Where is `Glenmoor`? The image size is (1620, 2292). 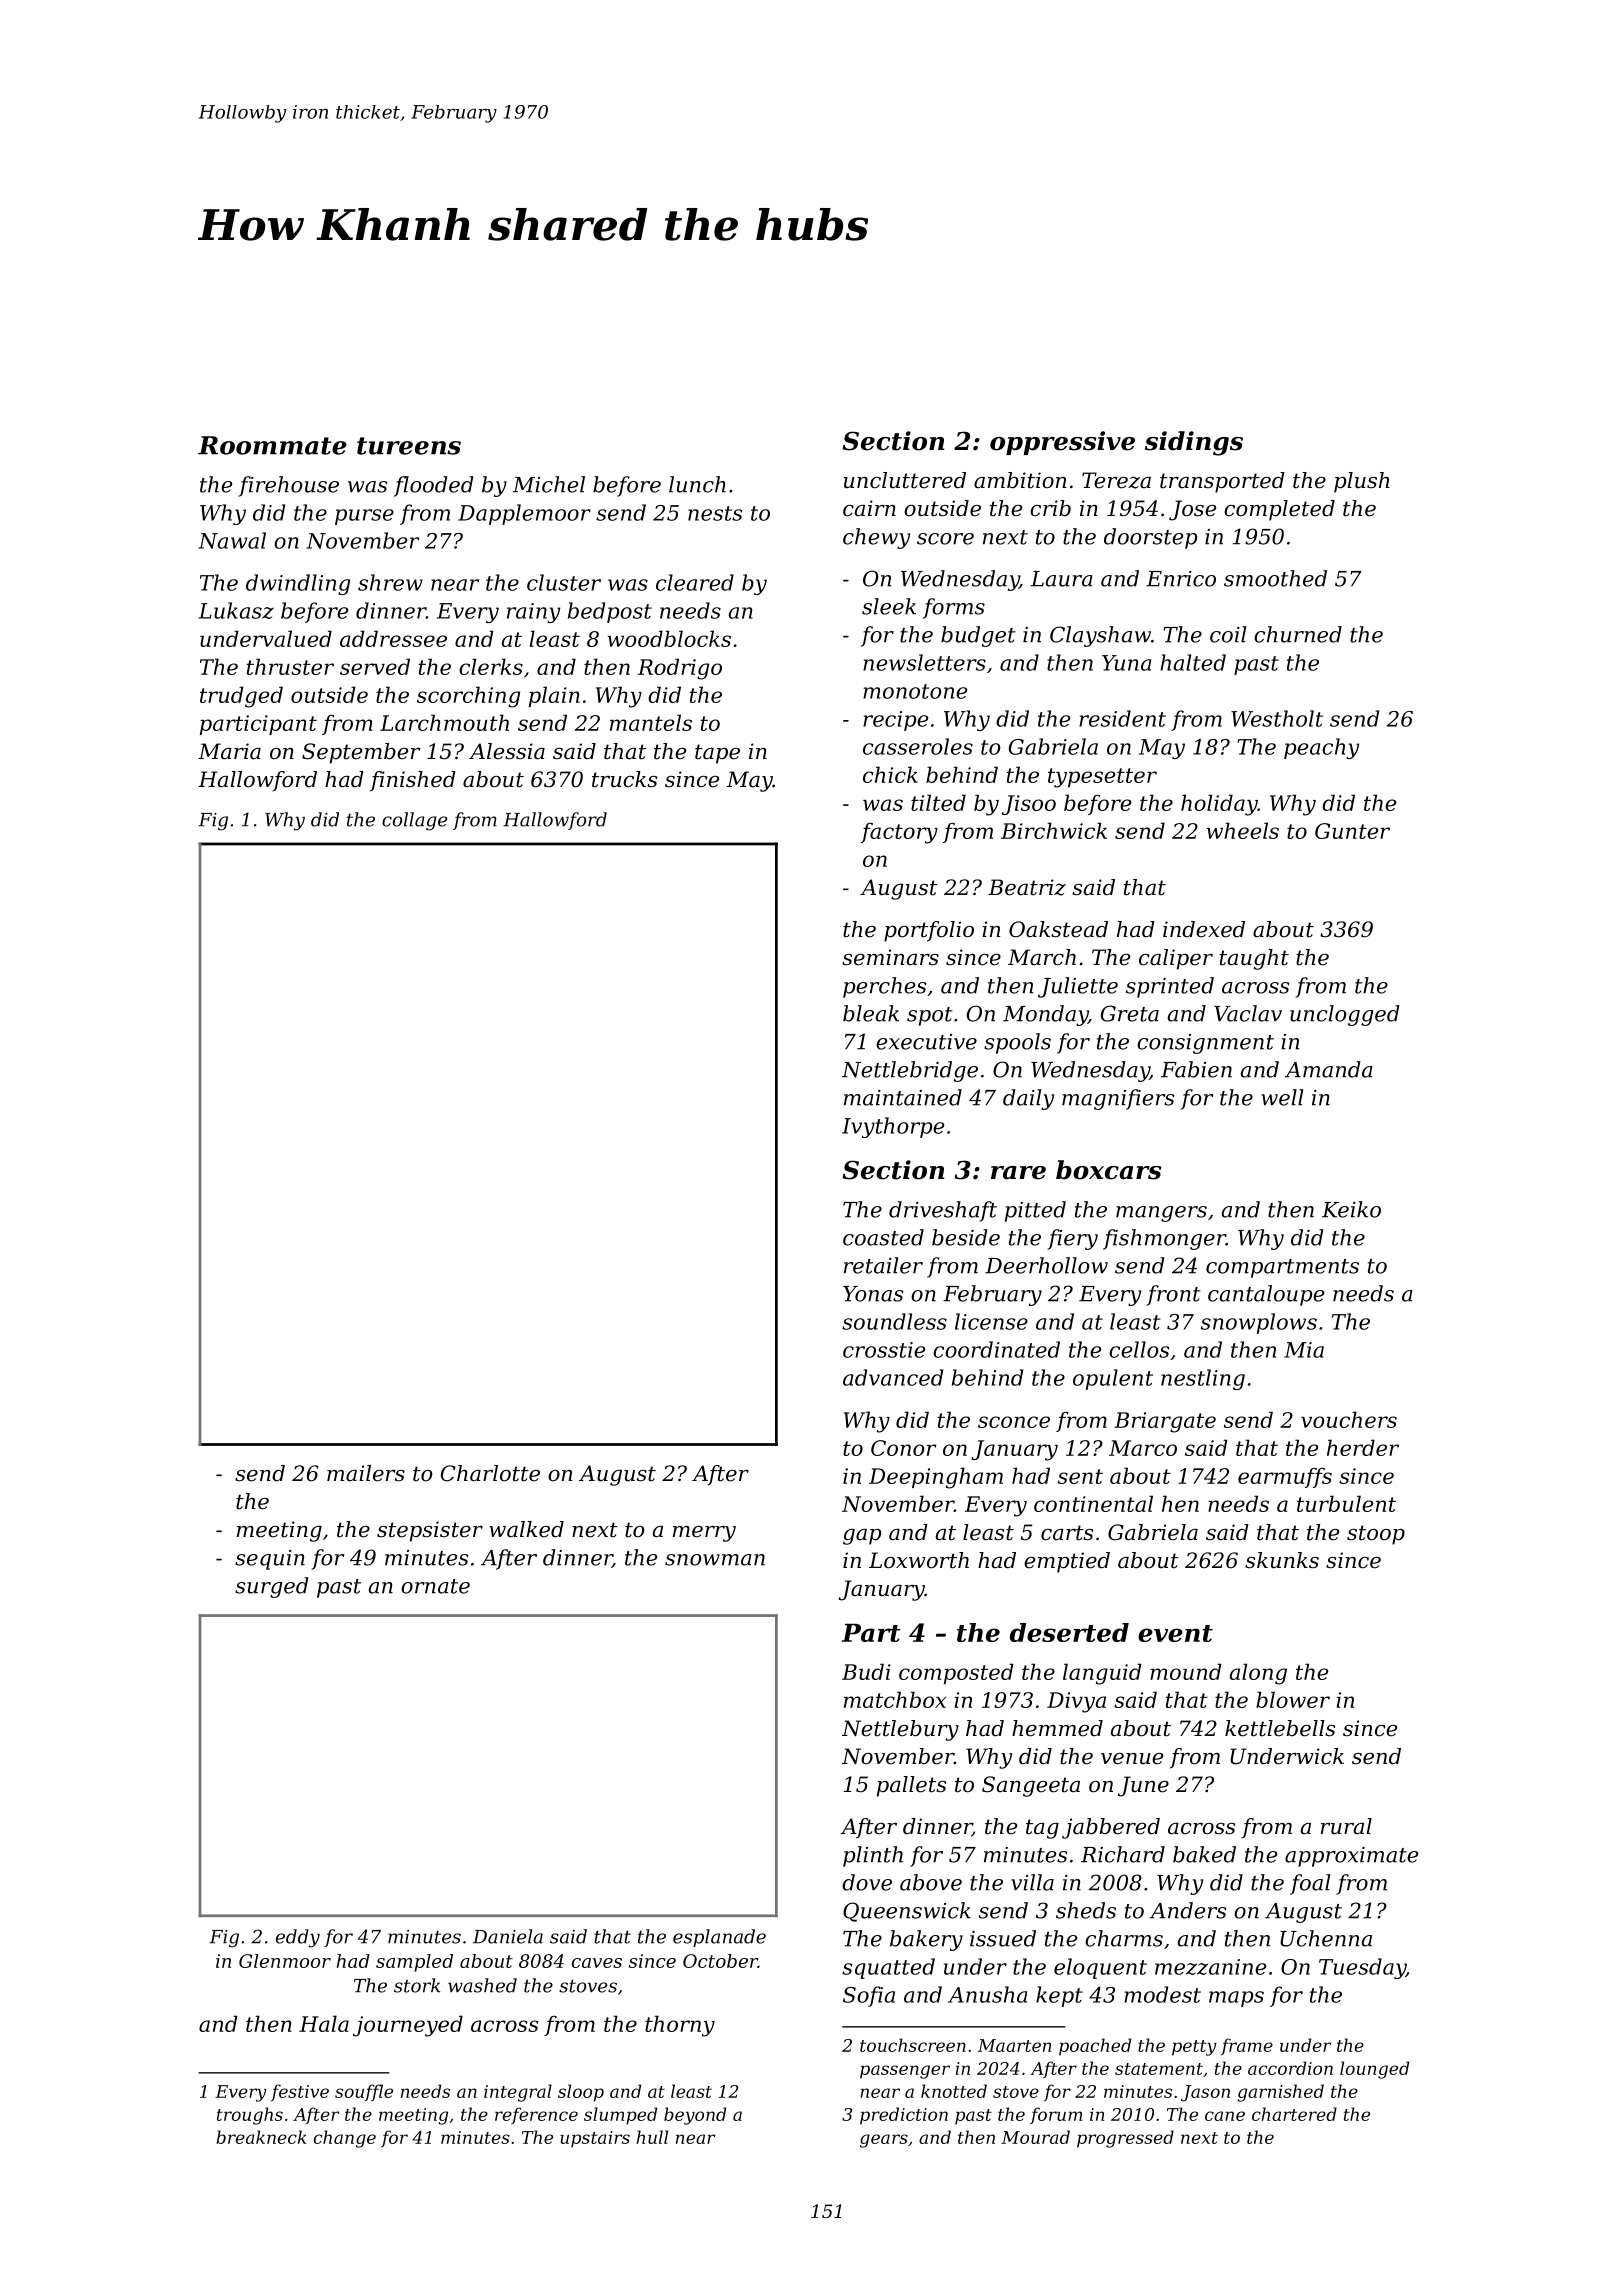 Glenmoor is located at coordinates (285, 1961).
